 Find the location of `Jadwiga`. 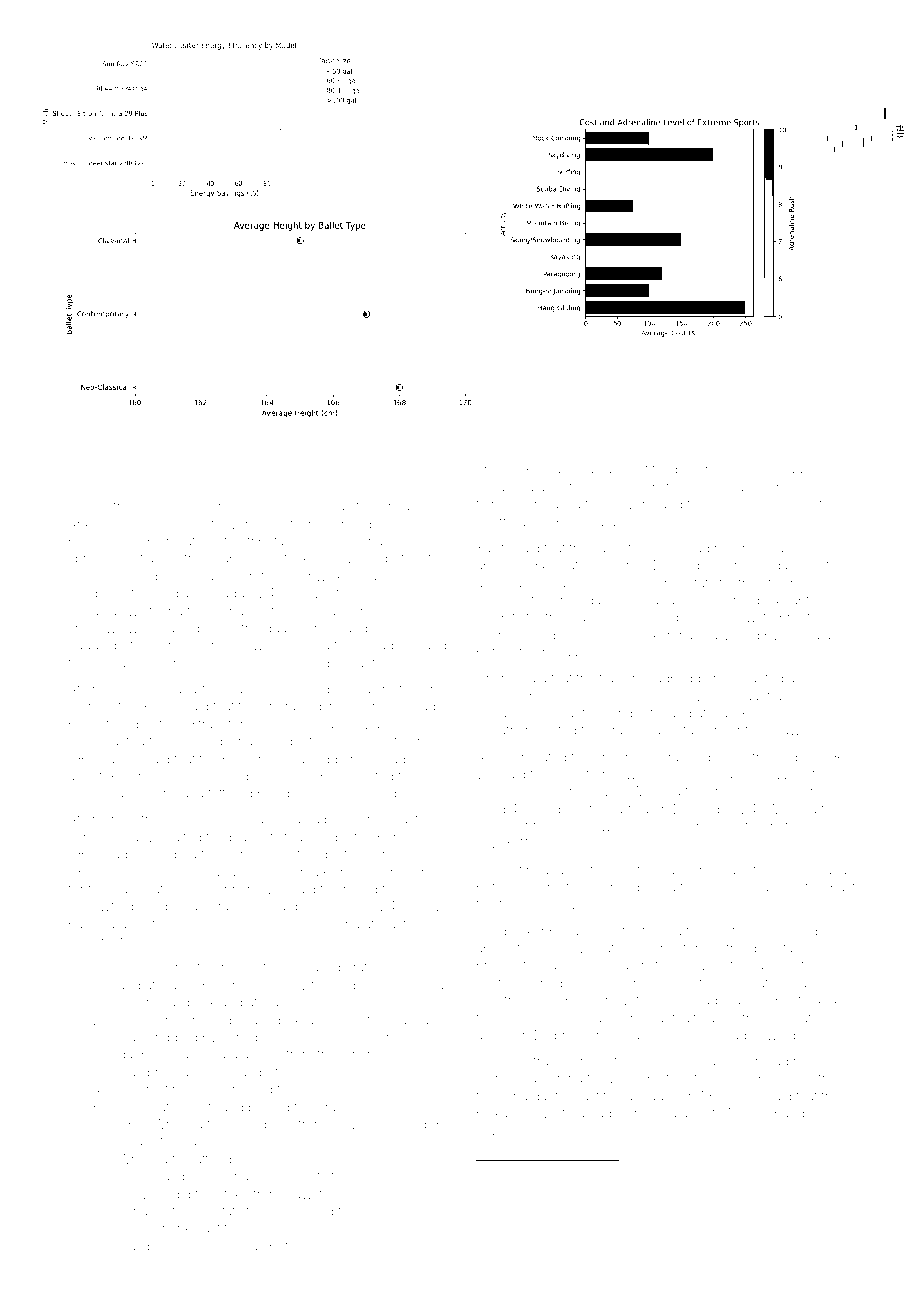

Jadwiga is located at coordinates (792, 1062).
